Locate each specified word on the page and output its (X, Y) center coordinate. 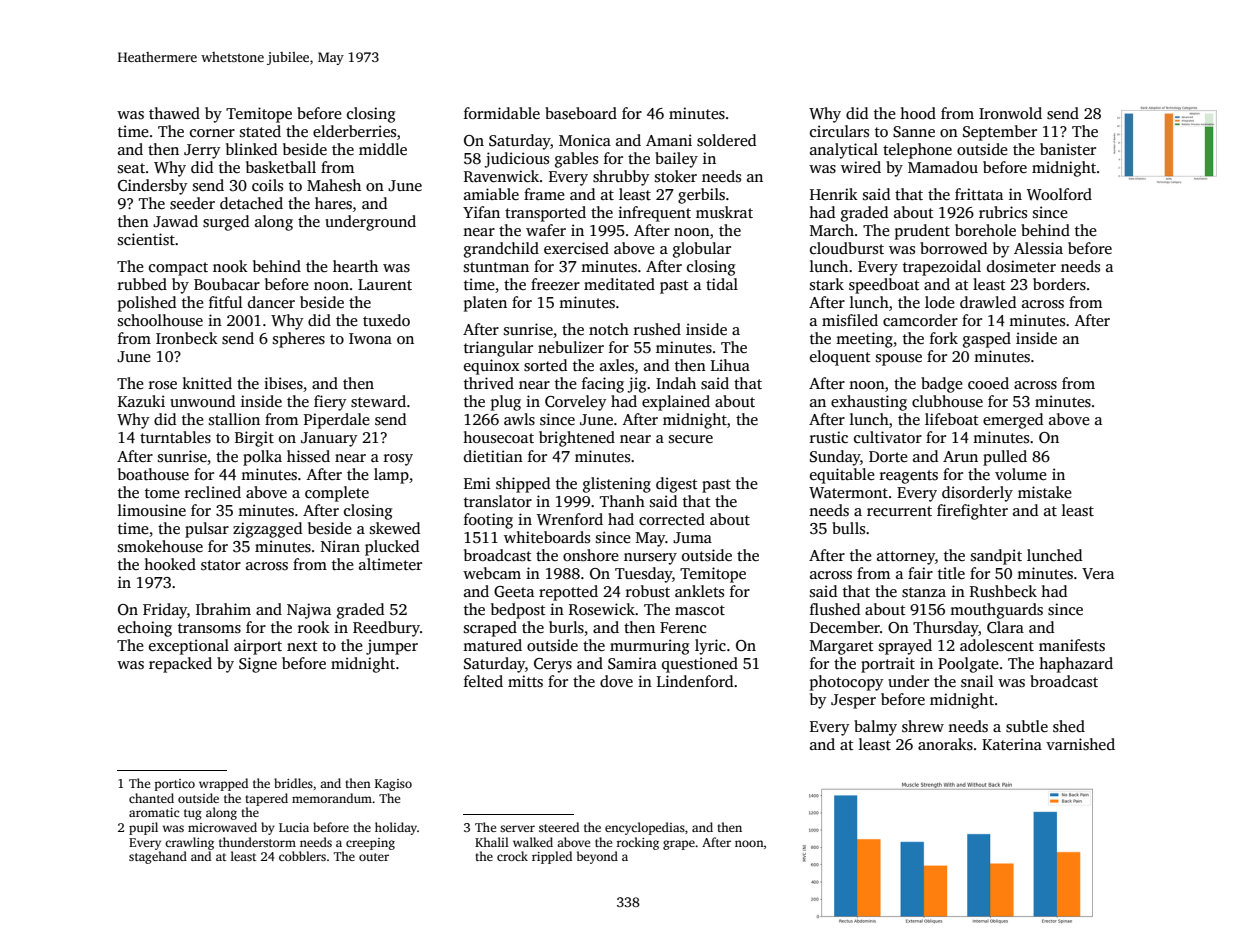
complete (337, 494)
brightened (577, 439)
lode (940, 302)
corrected (672, 519)
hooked (170, 564)
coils (267, 185)
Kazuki (141, 401)
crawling (189, 843)
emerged (1013, 421)
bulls (848, 528)
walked (533, 842)
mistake (1045, 492)
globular (702, 250)
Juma (692, 537)
